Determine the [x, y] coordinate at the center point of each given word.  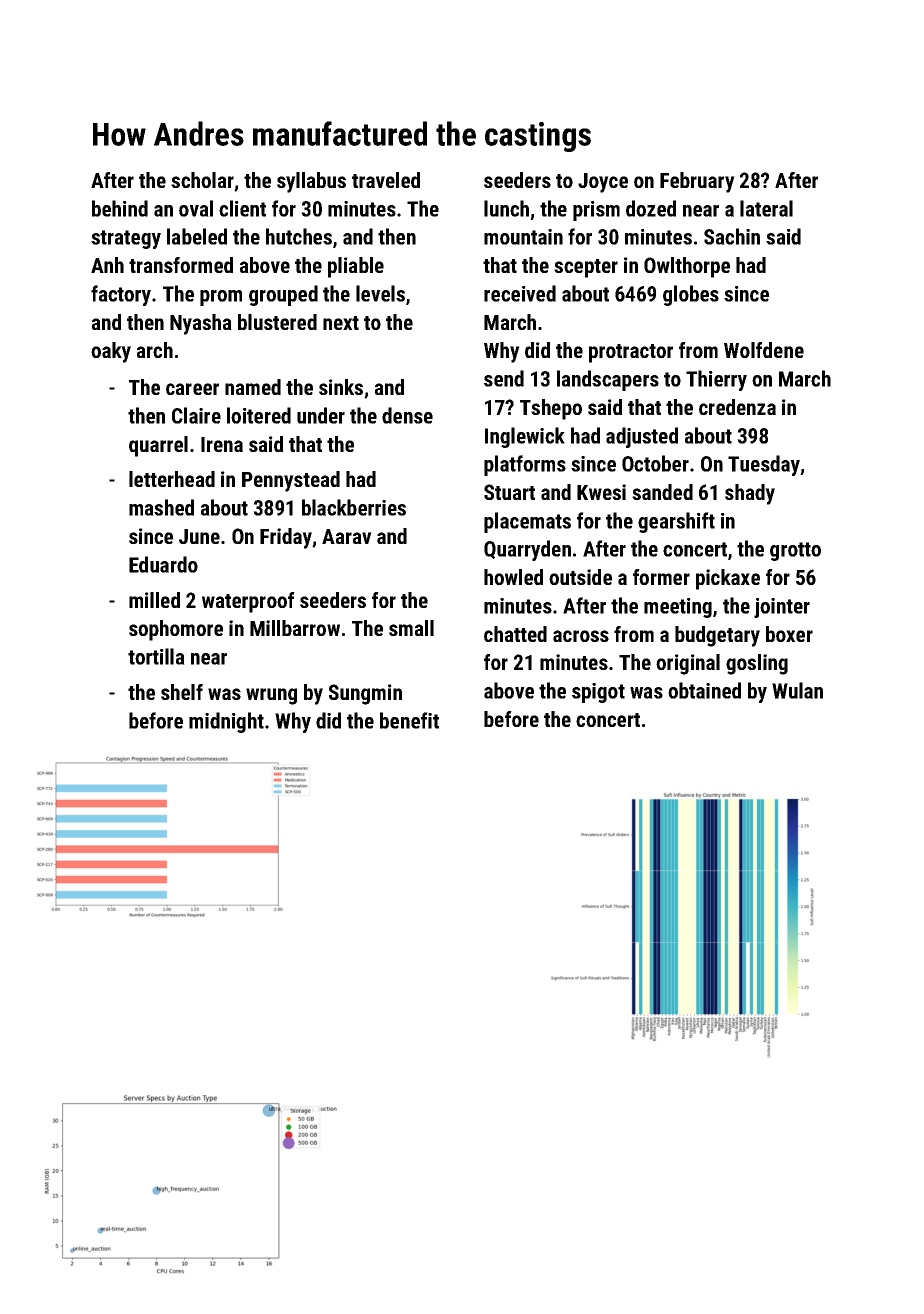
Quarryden [527, 550]
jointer [782, 608]
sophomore [176, 630]
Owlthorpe [687, 267]
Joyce [603, 183]
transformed [181, 265]
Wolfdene [764, 350]
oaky [111, 352]
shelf [182, 692]
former [661, 577]
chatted [515, 634]
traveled [386, 180]
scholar [202, 180]
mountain [523, 237]
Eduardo [163, 564]
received [520, 293]
